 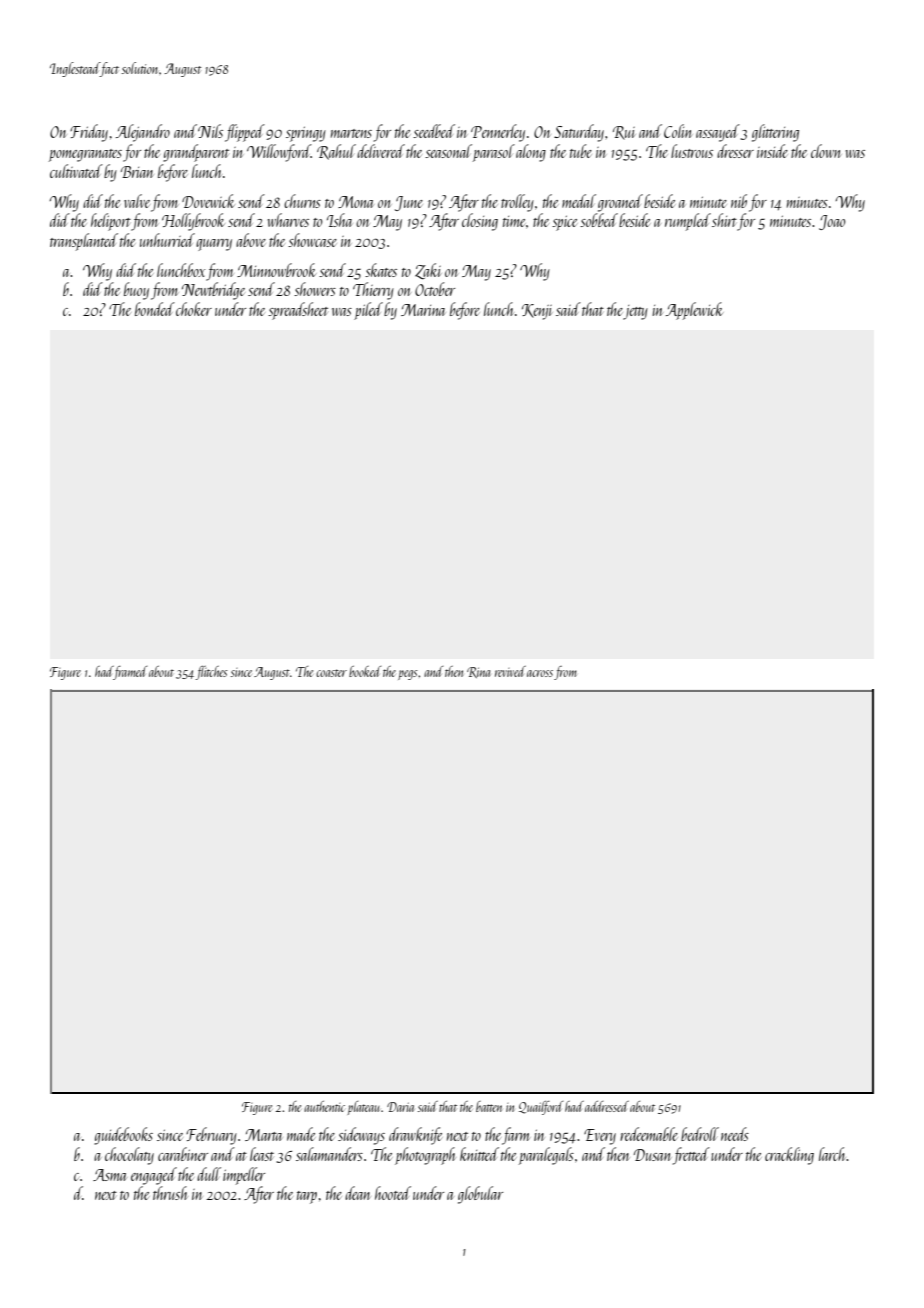 I want to click on pegs, so click(x=408, y=675).
